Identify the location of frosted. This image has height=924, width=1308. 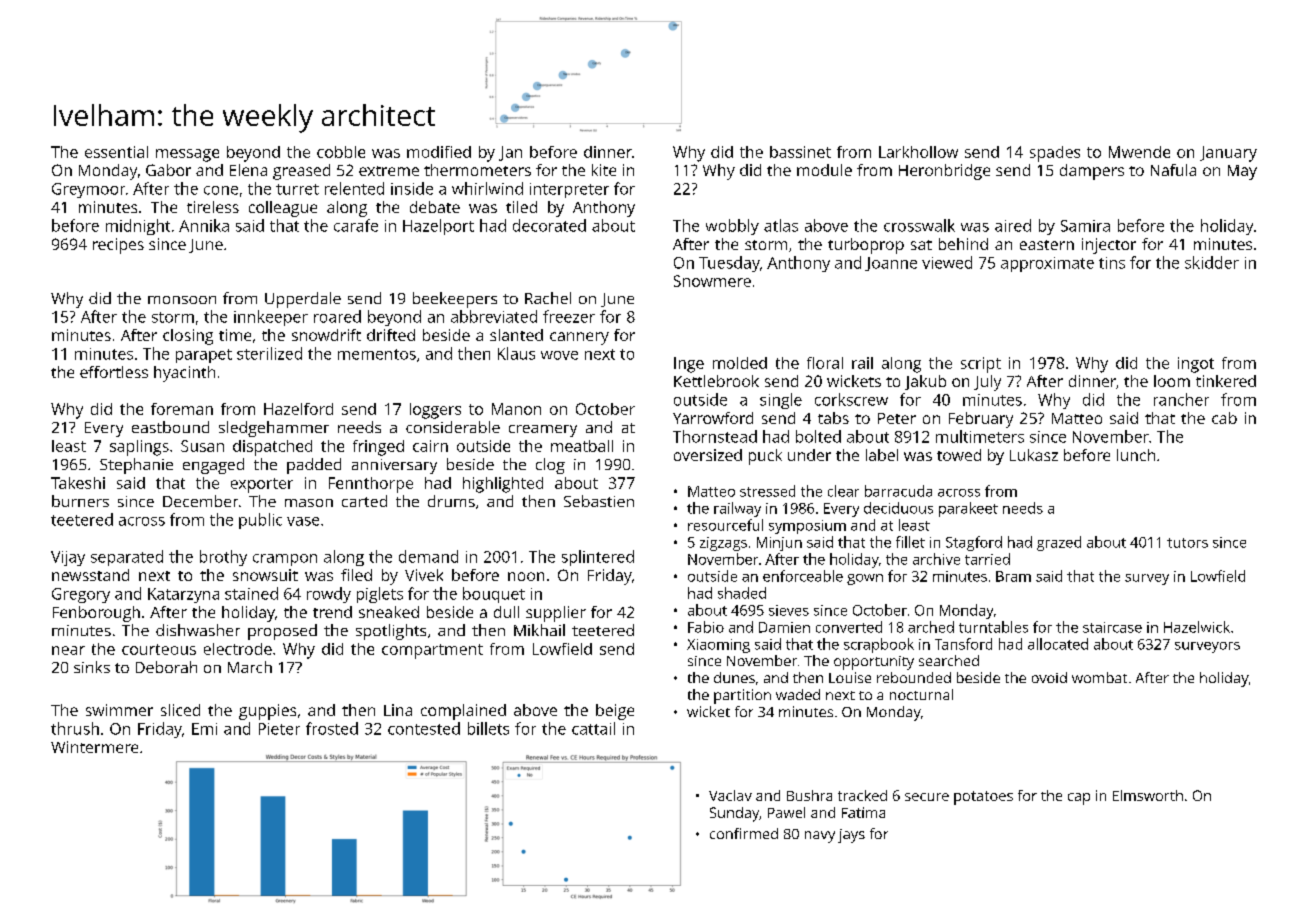
(332, 728).
